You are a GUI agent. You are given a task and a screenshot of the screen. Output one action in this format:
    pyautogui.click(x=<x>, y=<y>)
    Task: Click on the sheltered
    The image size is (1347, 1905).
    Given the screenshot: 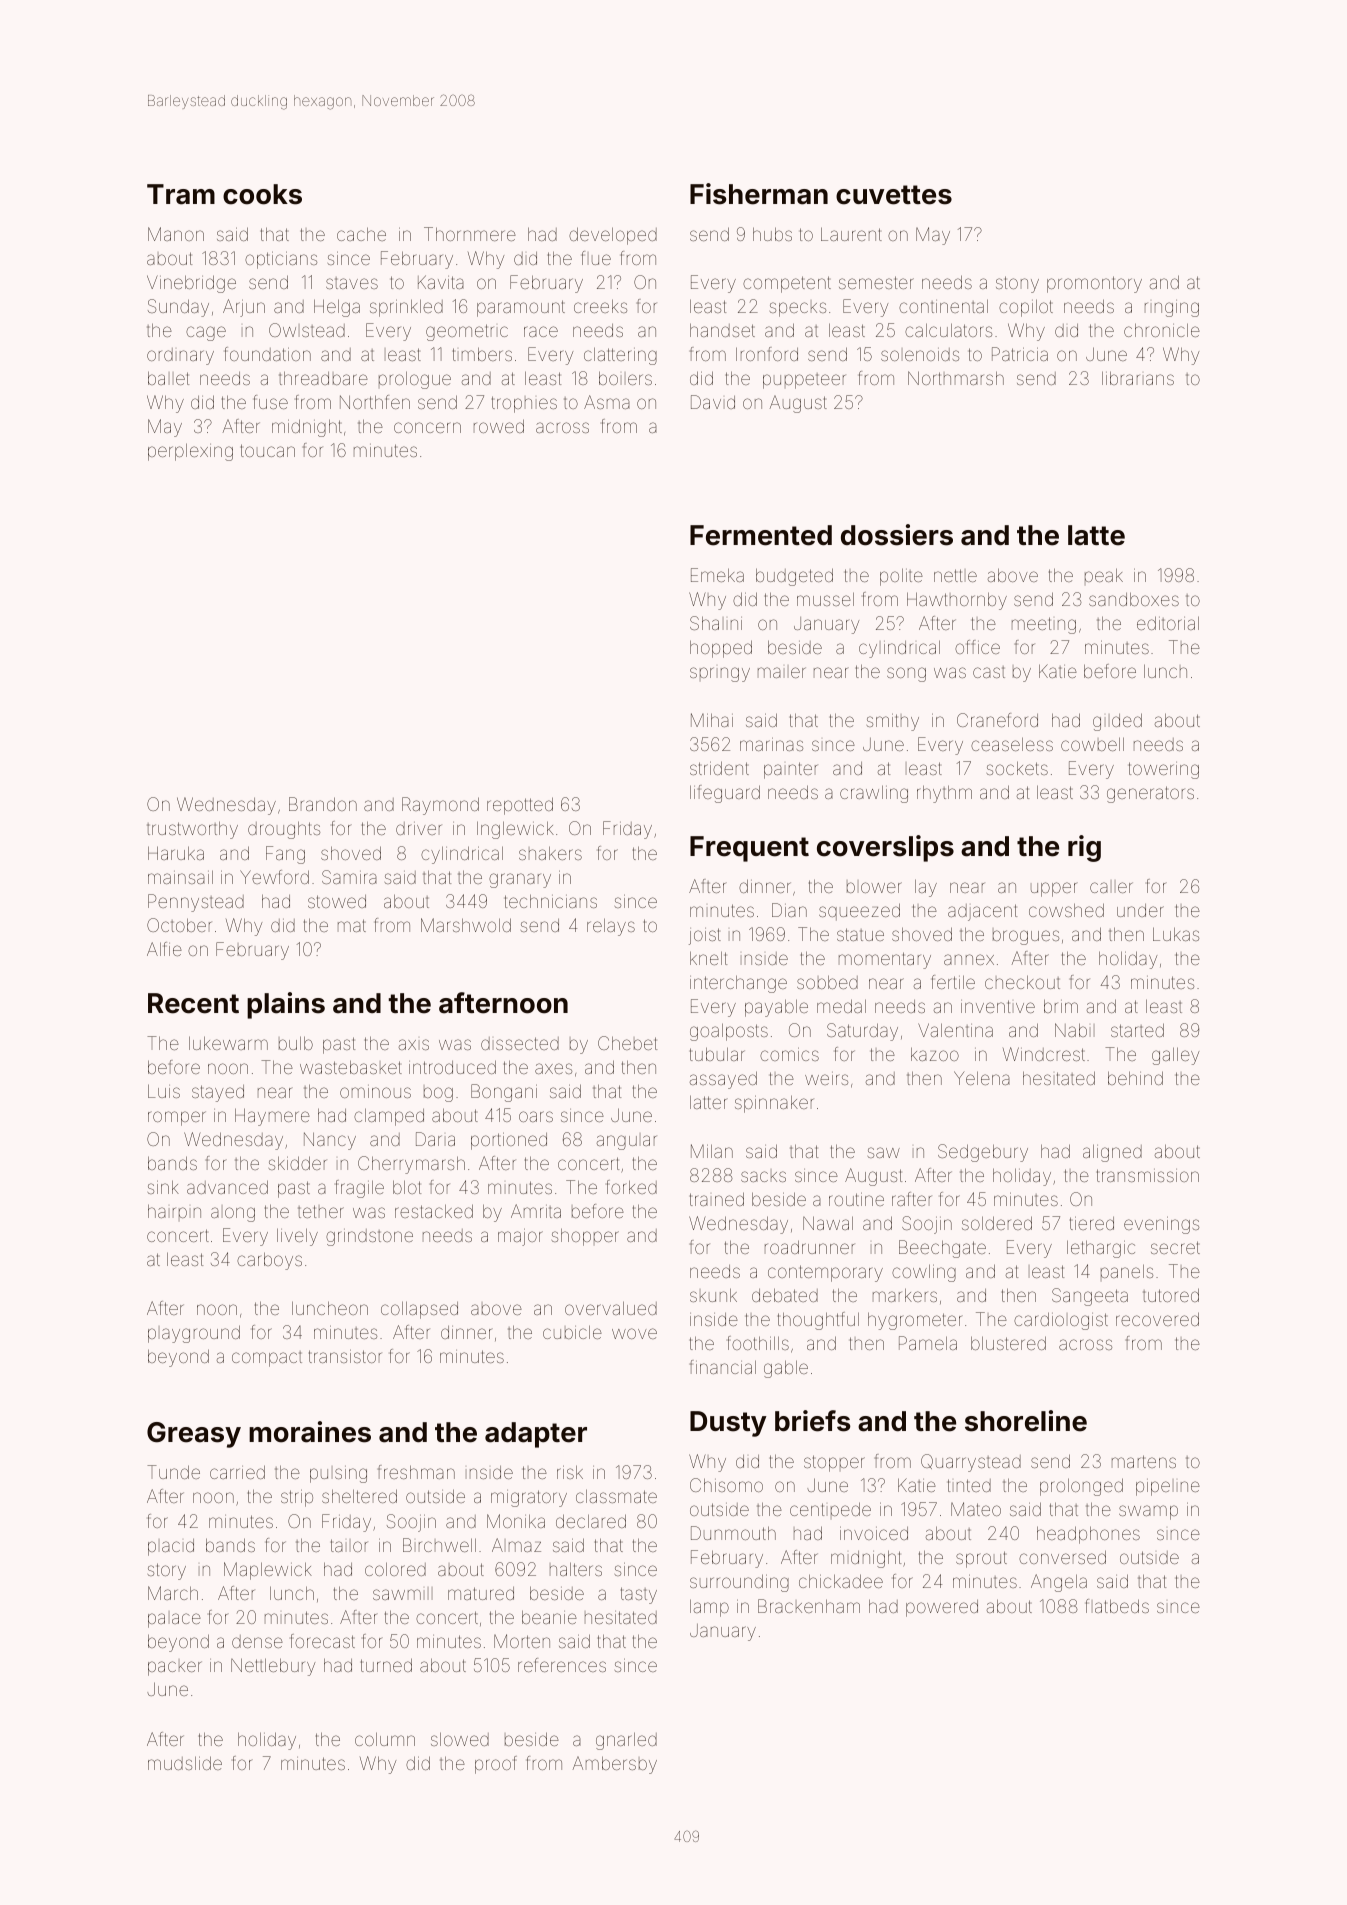 What is the action you would take?
    pyautogui.click(x=359, y=1496)
